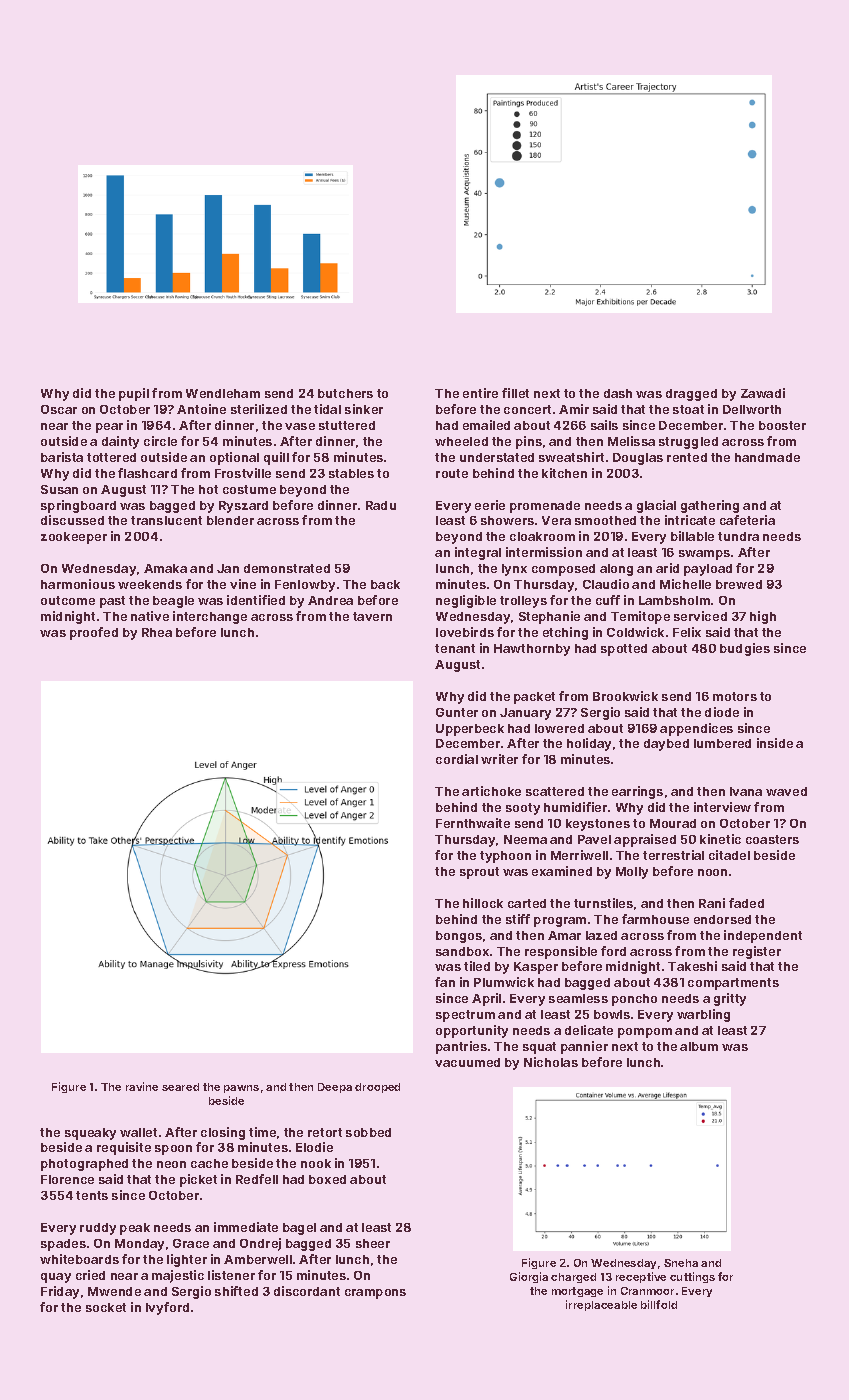 The image size is (849, 1400). What do you see at coordinates (763, 393) in the page?
I see `Zawadi` at bounding box center [763, 393].
